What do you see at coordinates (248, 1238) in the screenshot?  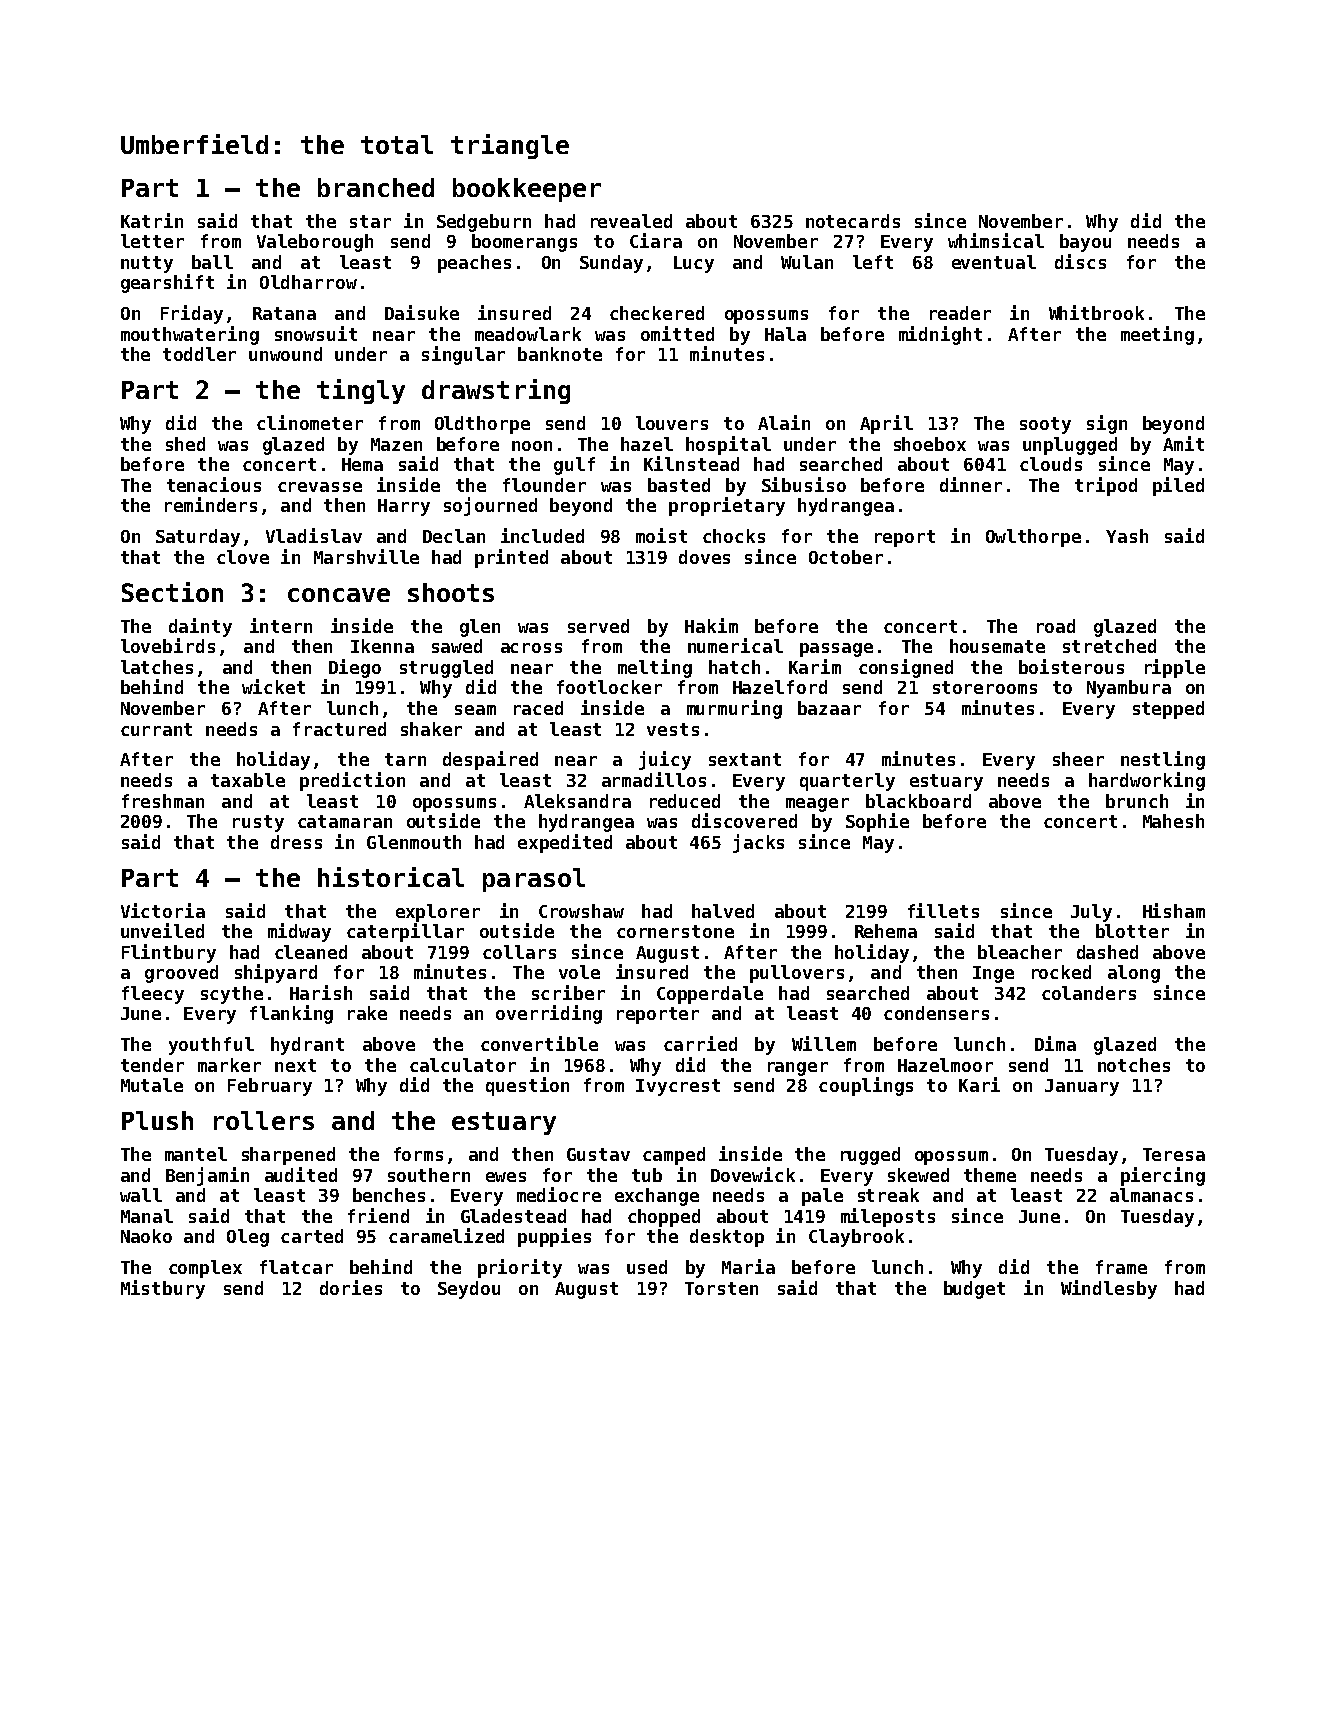 I see `Oleg` at bounding box center [248, 1238].
